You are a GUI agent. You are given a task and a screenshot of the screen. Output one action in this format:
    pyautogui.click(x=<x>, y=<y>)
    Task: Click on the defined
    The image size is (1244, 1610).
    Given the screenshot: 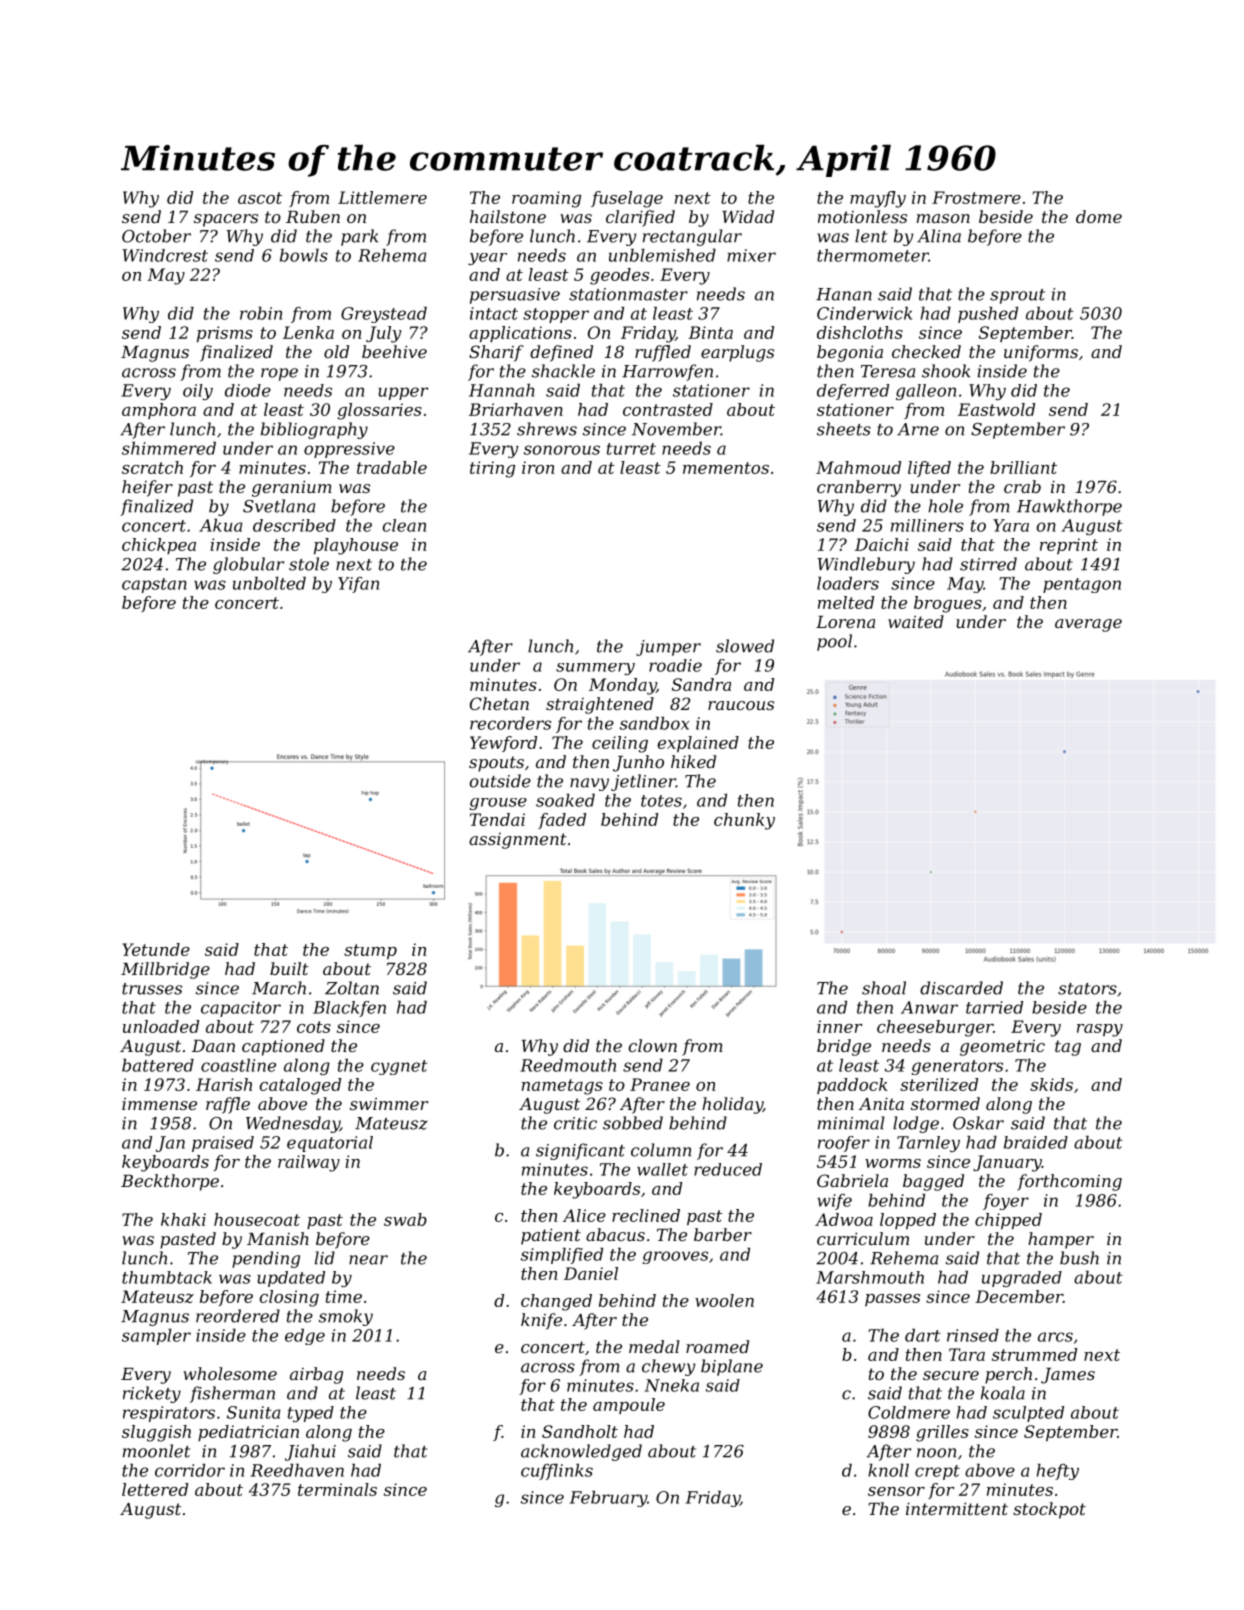 What is the action you would take?
    pyautogui.click(x=561, y=353)
